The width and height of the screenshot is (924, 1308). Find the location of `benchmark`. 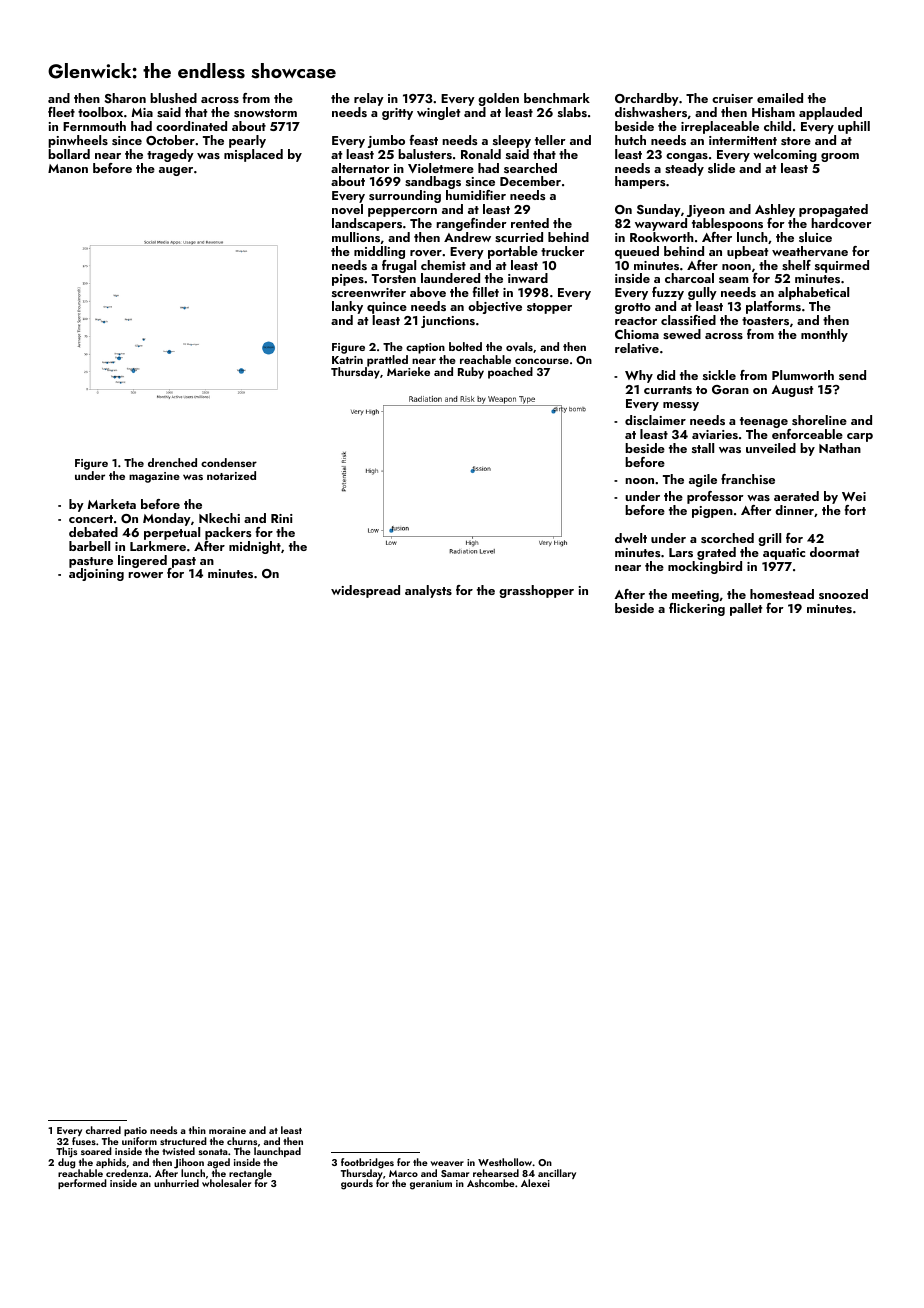

benchmark is located at coordinates (557, 98).
